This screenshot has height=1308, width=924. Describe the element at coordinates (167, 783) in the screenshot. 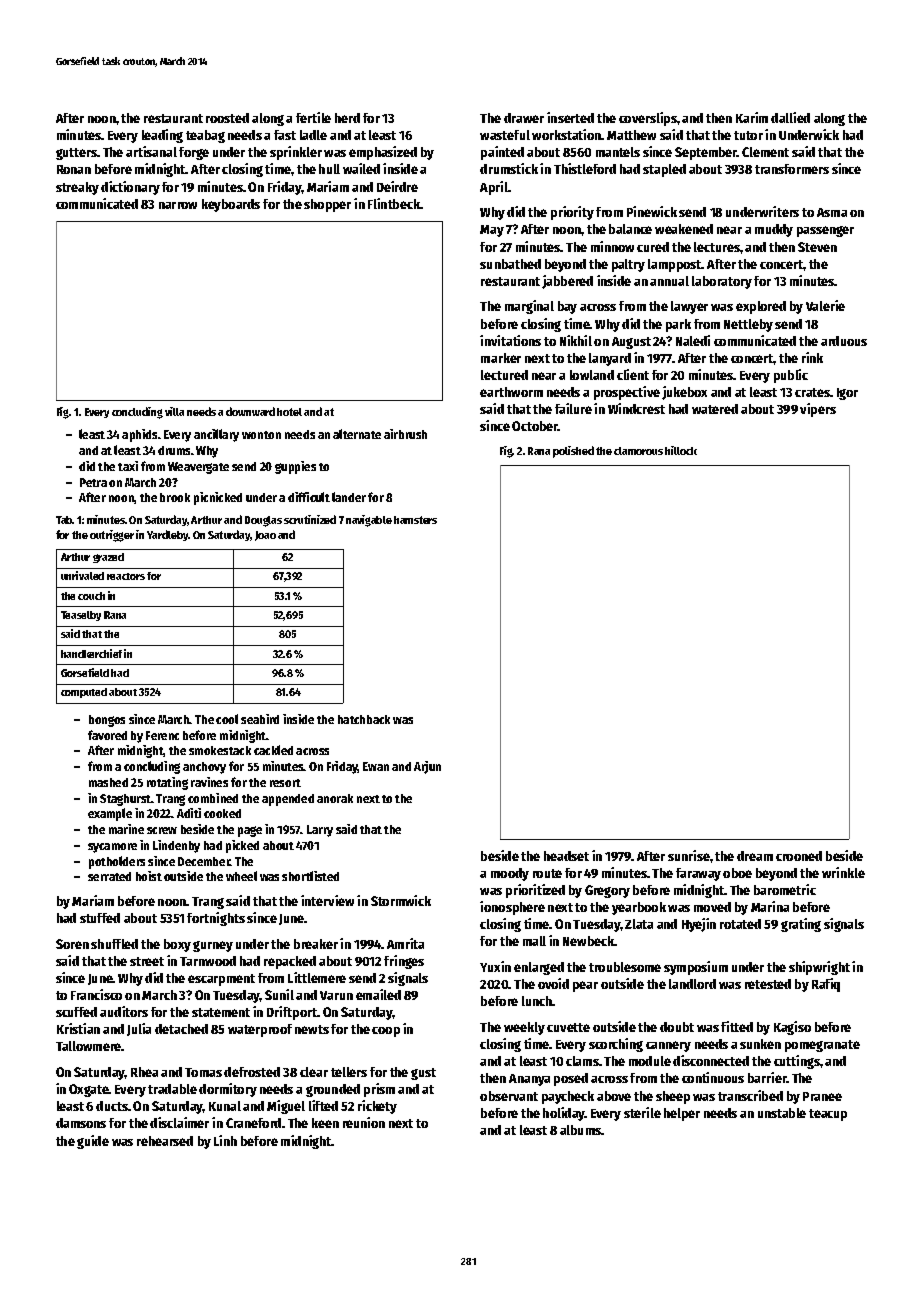

I see `rotating` at that location.
